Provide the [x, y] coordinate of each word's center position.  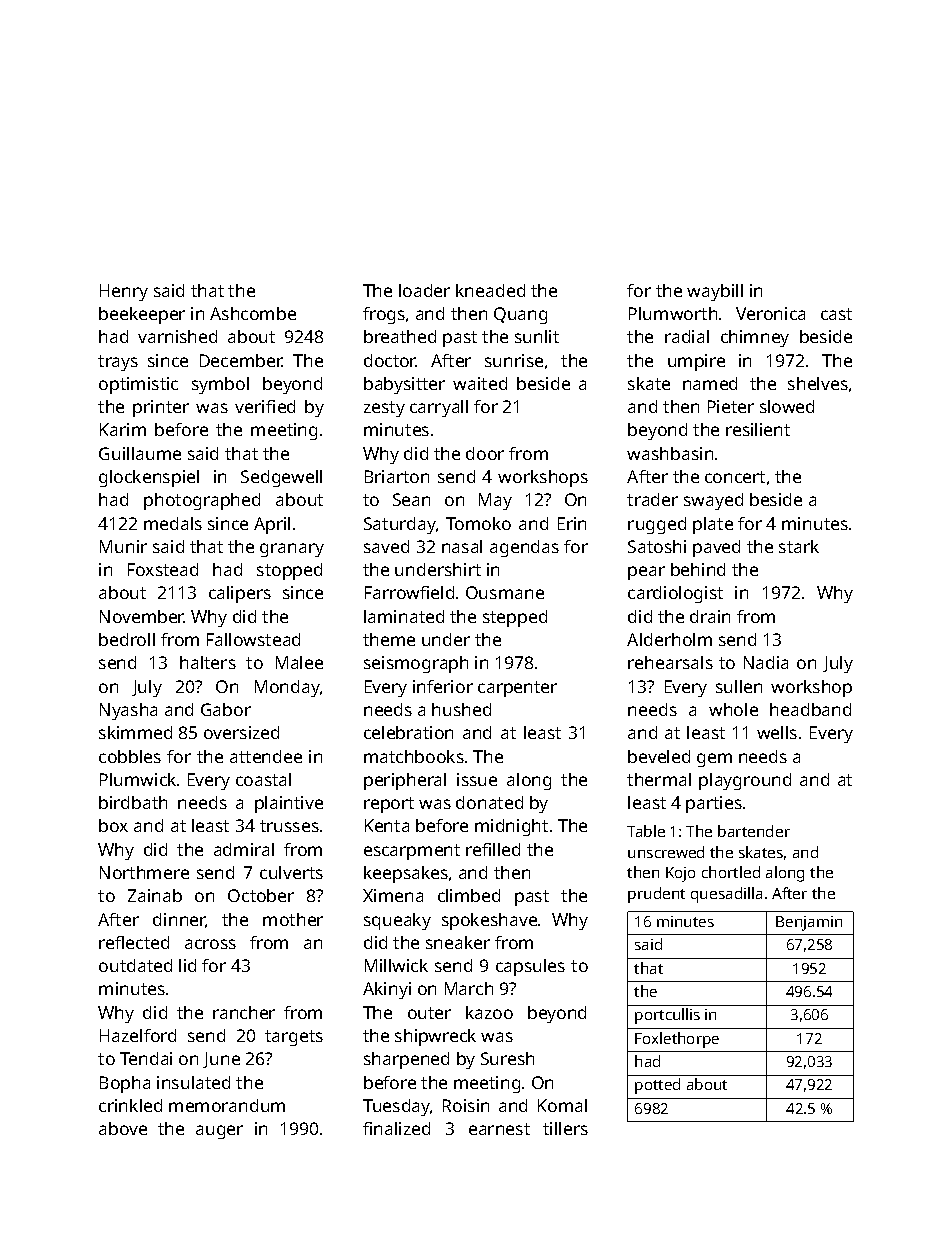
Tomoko [478, 523]
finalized [396, 1128]
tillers [565, 1128]
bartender [754, 831]
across [210, 944]
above [123, 1128]
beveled [659, 756]
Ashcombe [253, 313]
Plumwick [139, 779]
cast [836, 314]
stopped [289, 571]
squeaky [397, 921]
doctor [390, 360]
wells [777, 732]
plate [713, 525]
